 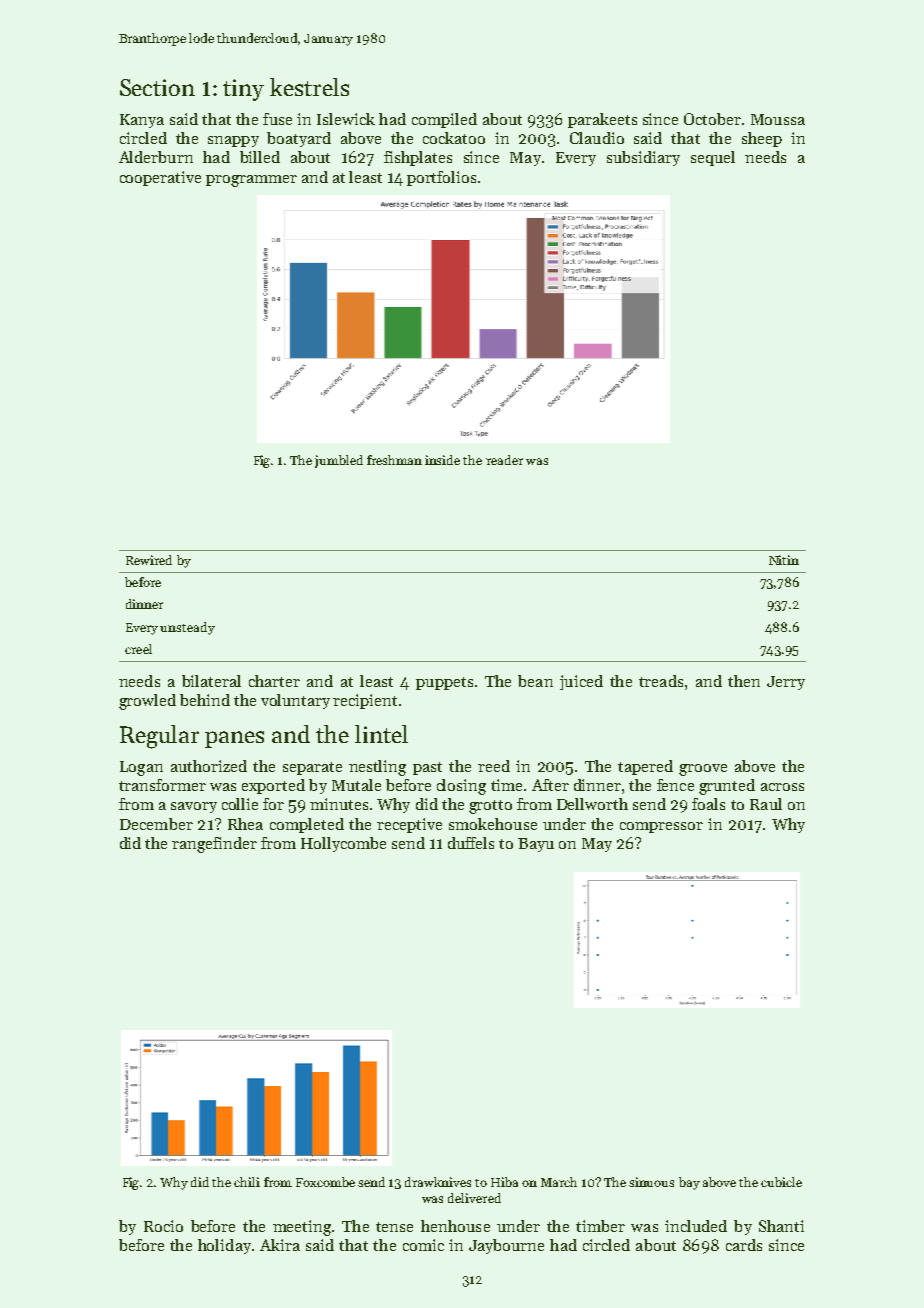 What do you see at coordinates (247, 1182) in the screenshot?
I see `chili` at bounding box center [247, 1182].
